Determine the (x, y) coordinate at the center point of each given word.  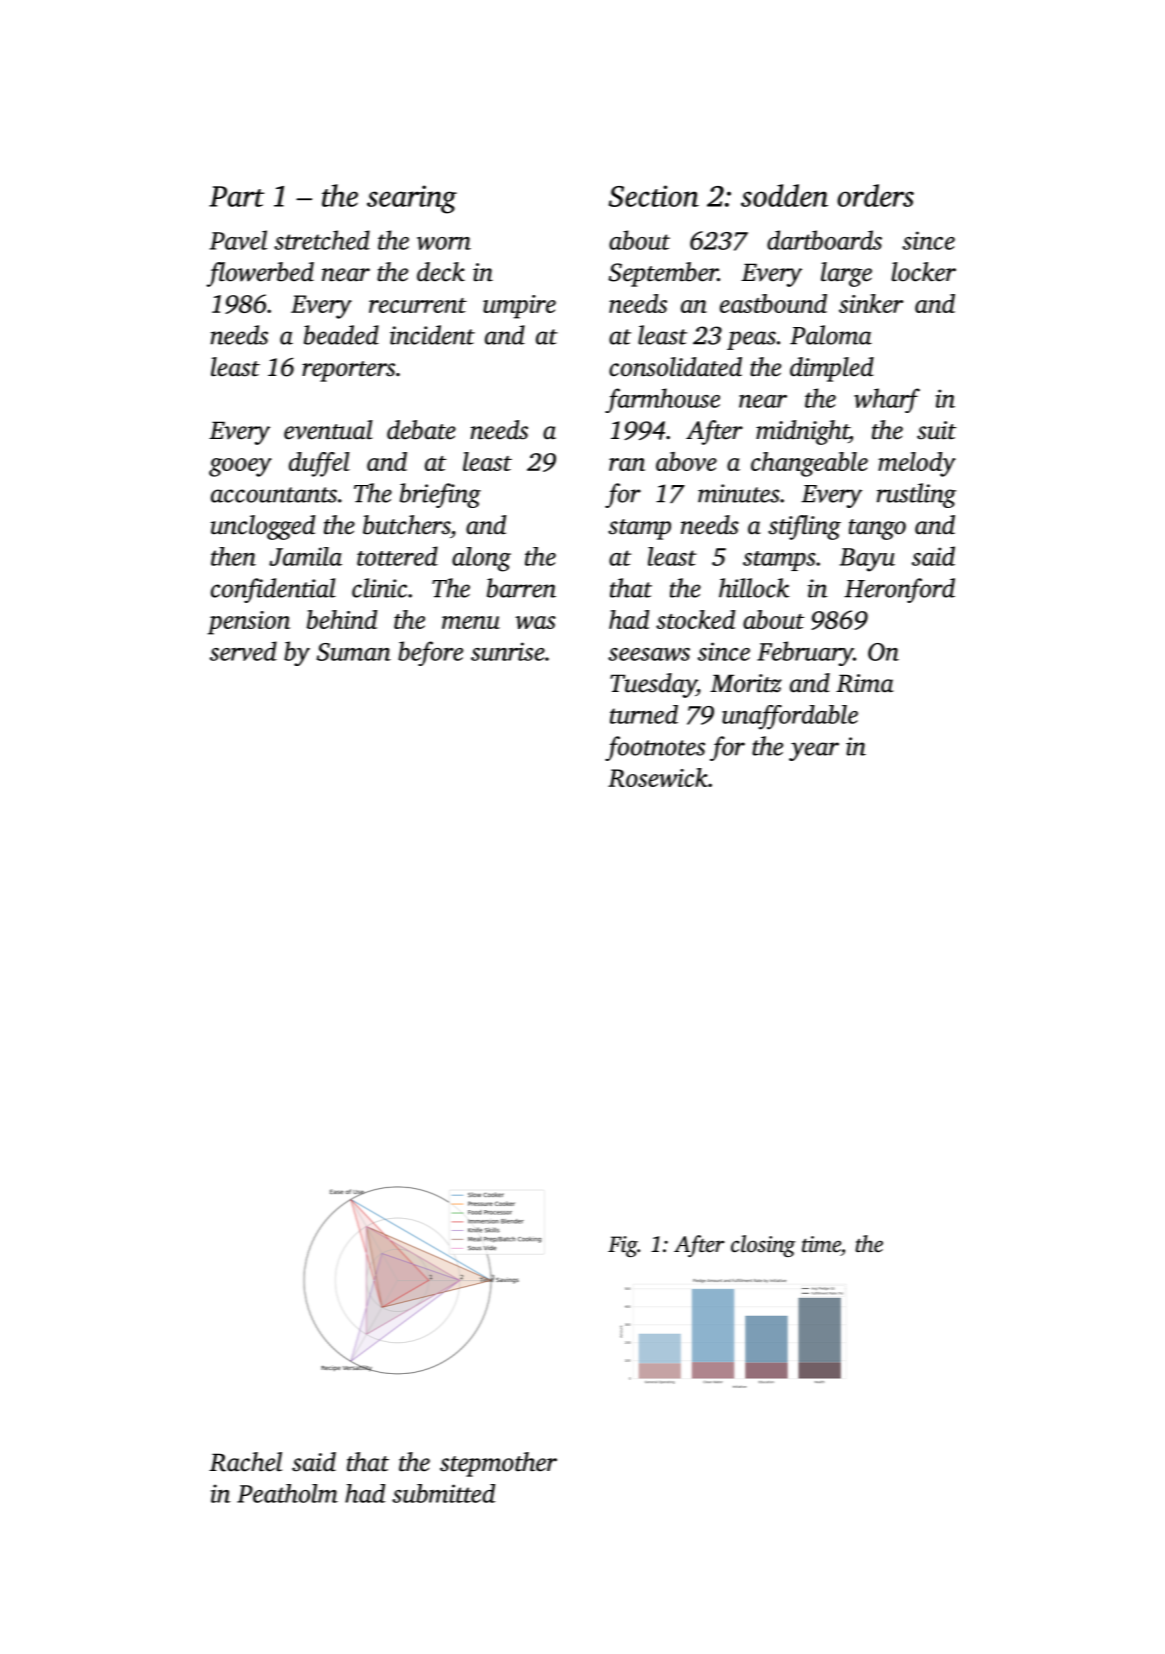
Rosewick (658, 777)
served (243, 651)
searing (412, 199)
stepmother (498, 1464)
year (814, 751)
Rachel (245, 1462)
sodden (784, 195)
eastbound (773, 303)
